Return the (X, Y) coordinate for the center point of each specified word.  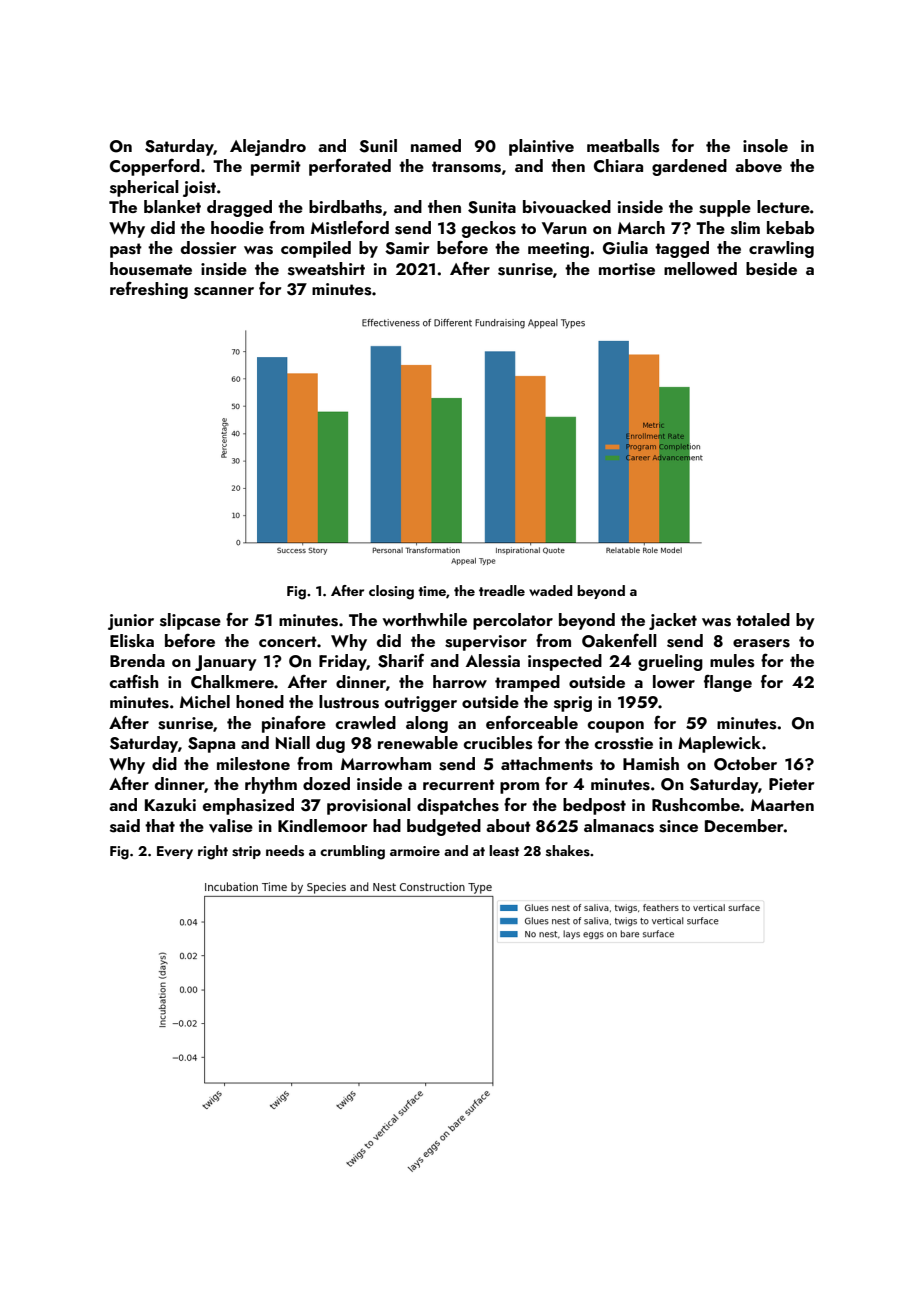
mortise (627, 269)
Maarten (782, 805)
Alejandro (268, 147)
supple (725, 208)
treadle (502, 590)
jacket (673, 621)
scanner (224, 291)
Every (175, 852)
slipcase (190, 621)
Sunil (378, 146)
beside (771, 269)
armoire (415, 851)
